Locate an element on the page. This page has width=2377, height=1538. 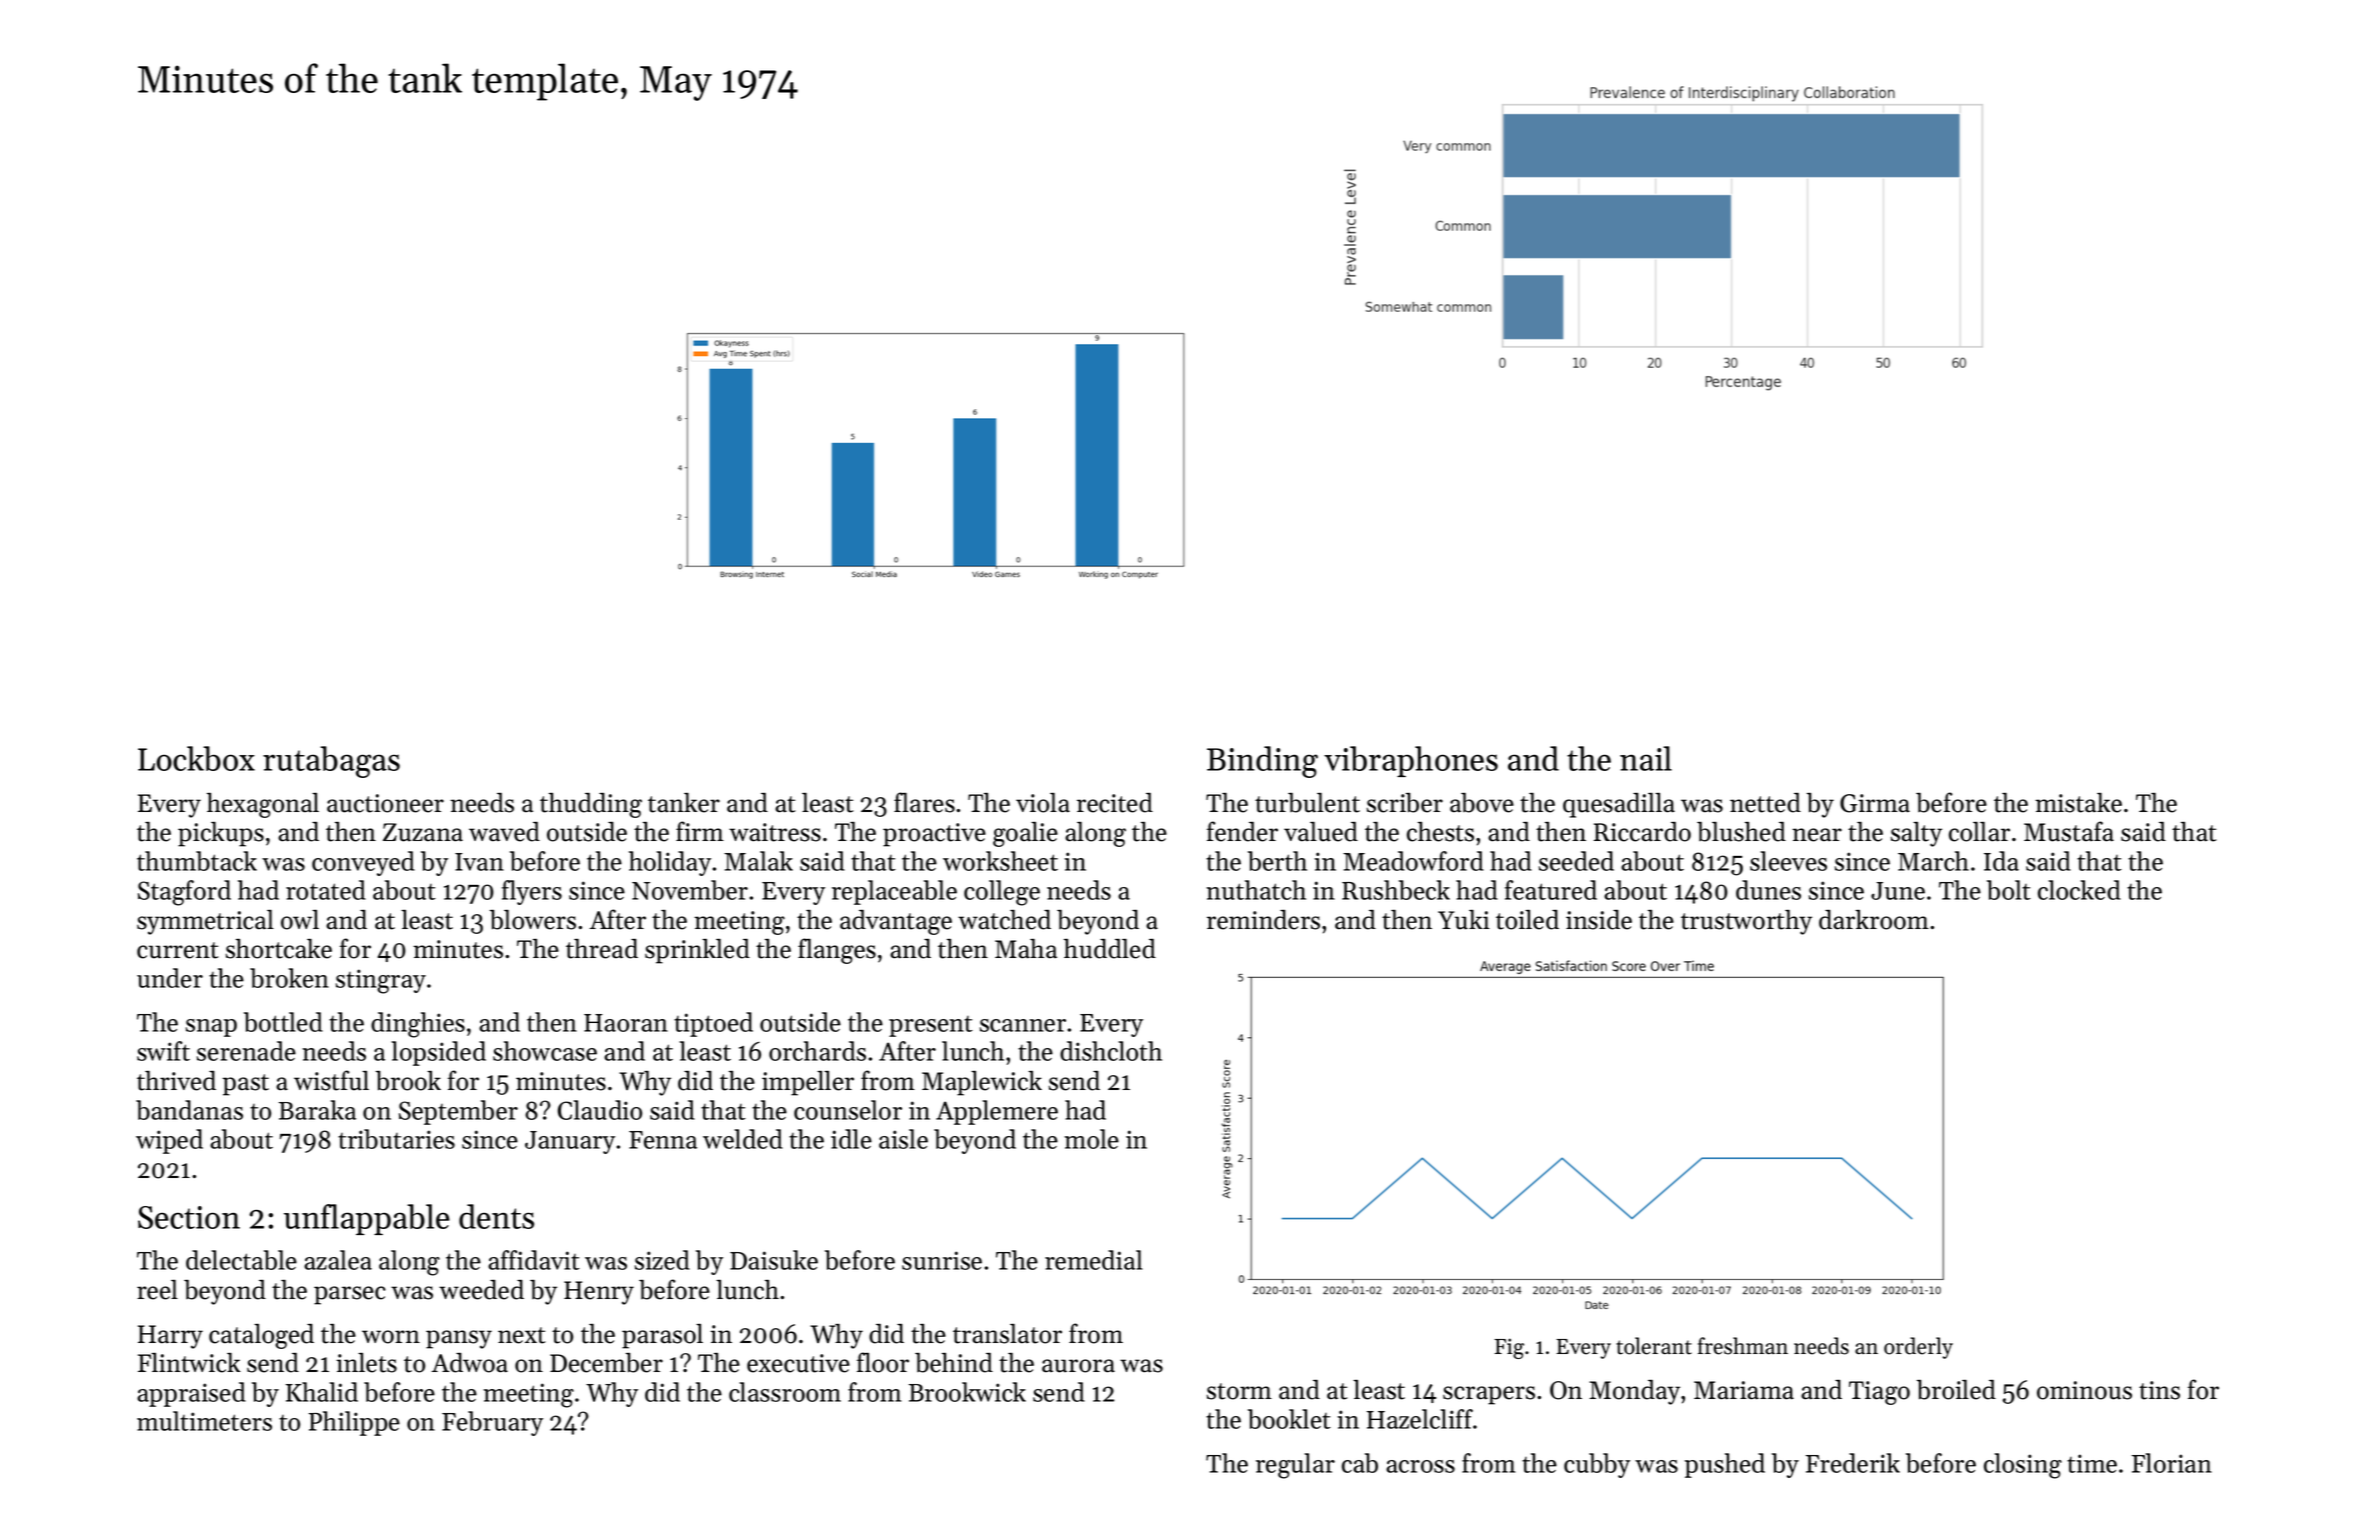
orderly is located at coordinates (1918, 1348).
